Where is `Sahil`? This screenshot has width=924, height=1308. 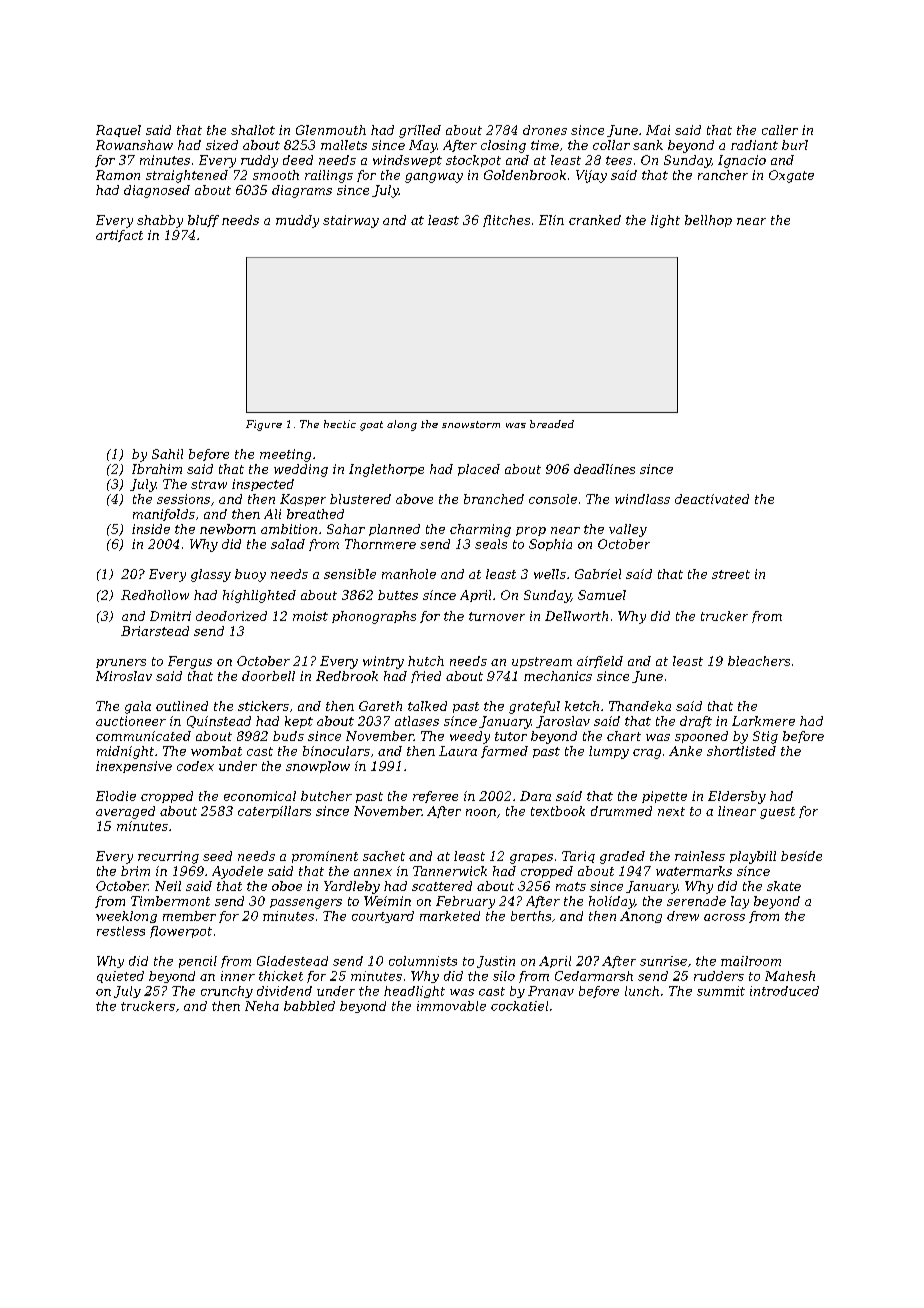 Sahil is located at coordinates (167, 454).
